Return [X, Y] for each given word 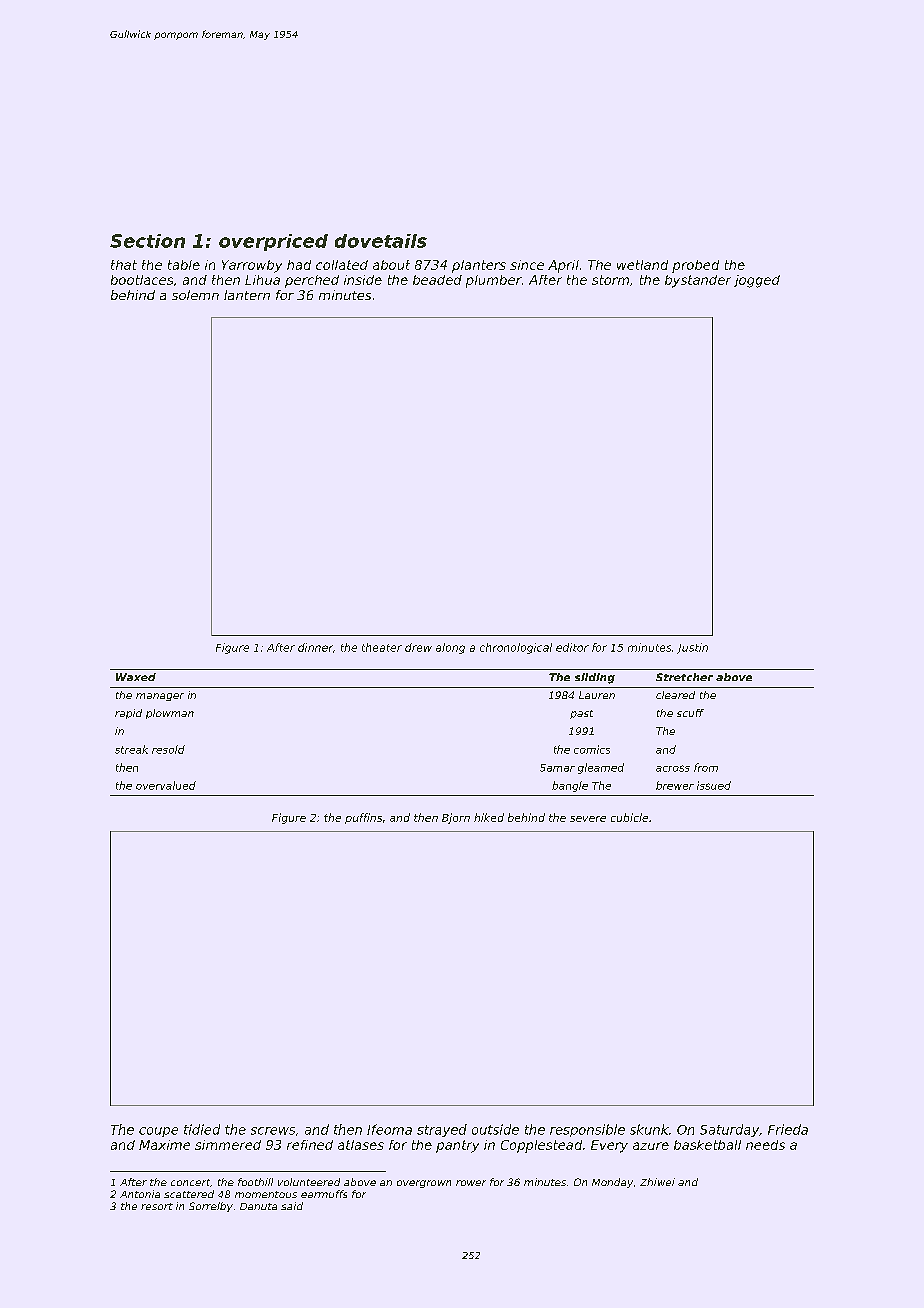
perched [312, 281]
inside [363, 280]
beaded [437, 280]
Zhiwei [657, 1182]
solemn [195, 295]
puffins [363, 818]
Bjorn [456, 818]
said [292, 1206]
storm [610, 280]
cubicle [629, 817]
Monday [612, 1183]
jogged [757, 281]
